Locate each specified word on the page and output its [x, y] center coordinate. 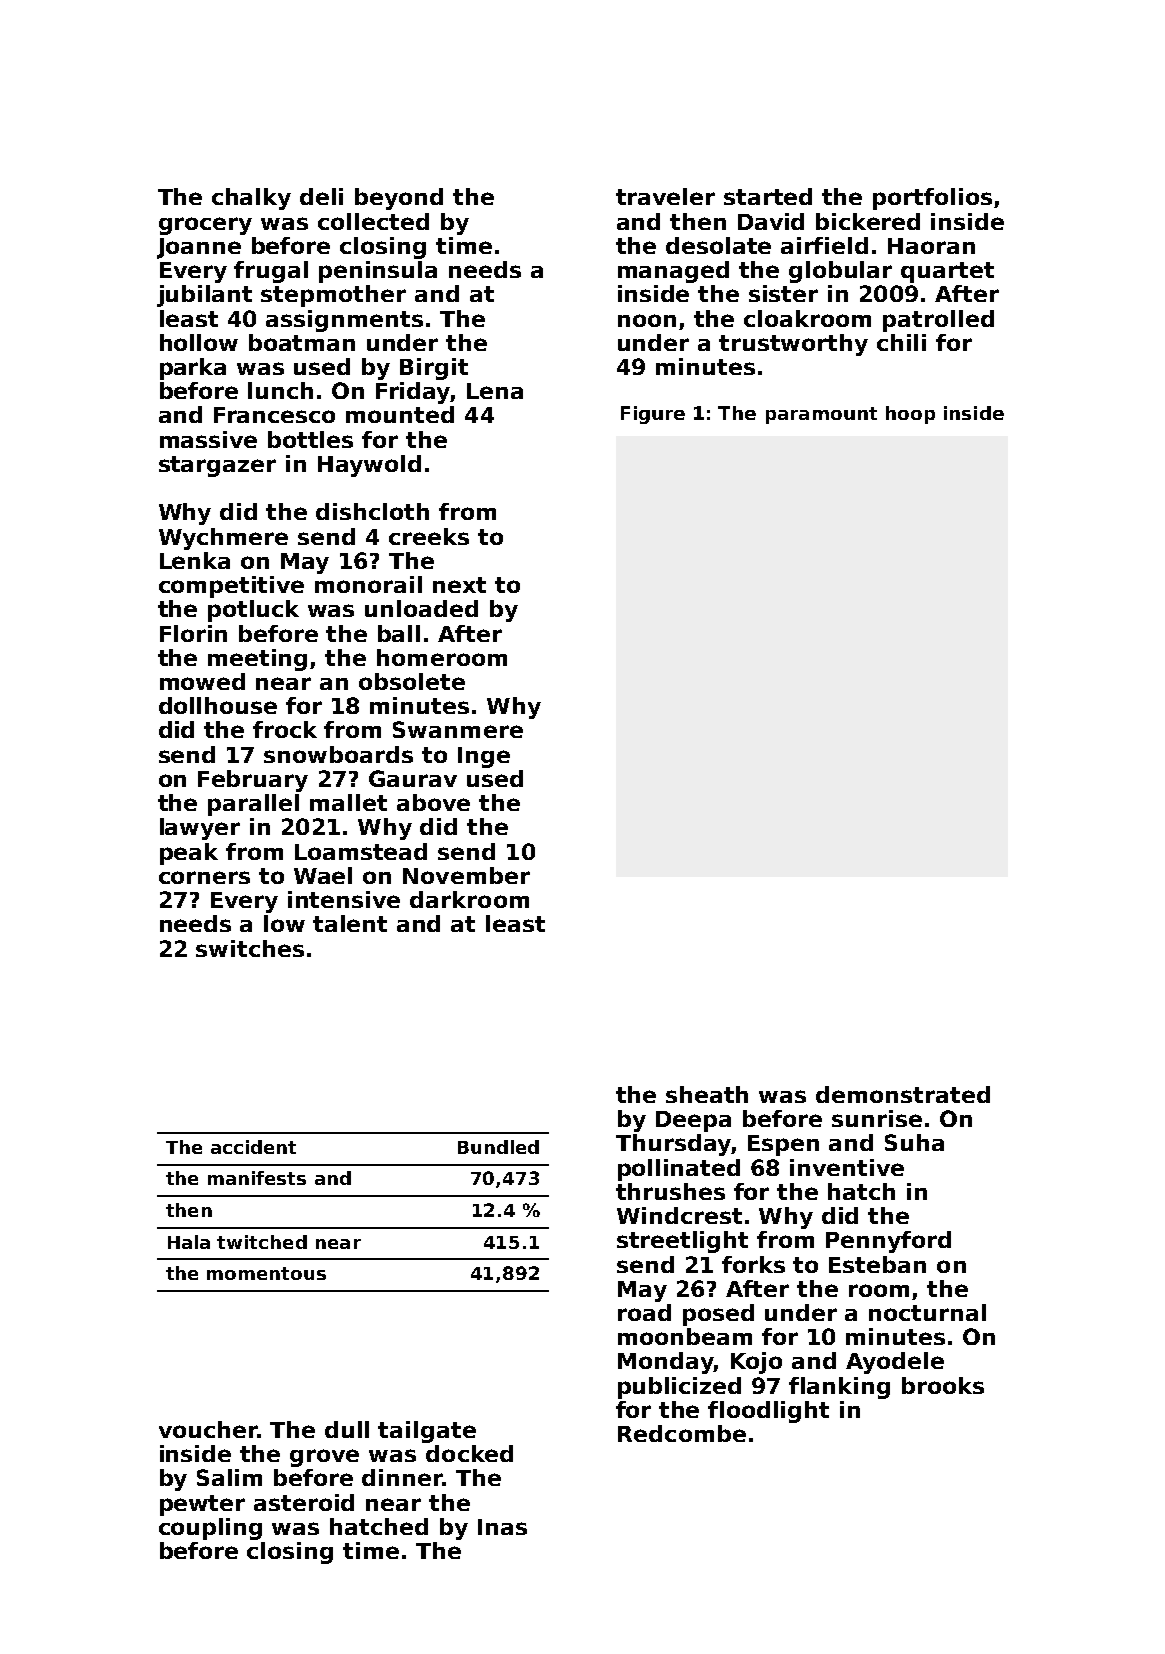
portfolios [932, 199]
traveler [665, 196]
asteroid [304, 1502]
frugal [271, 272]
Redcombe [682, 1433]
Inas [502, 1527]
